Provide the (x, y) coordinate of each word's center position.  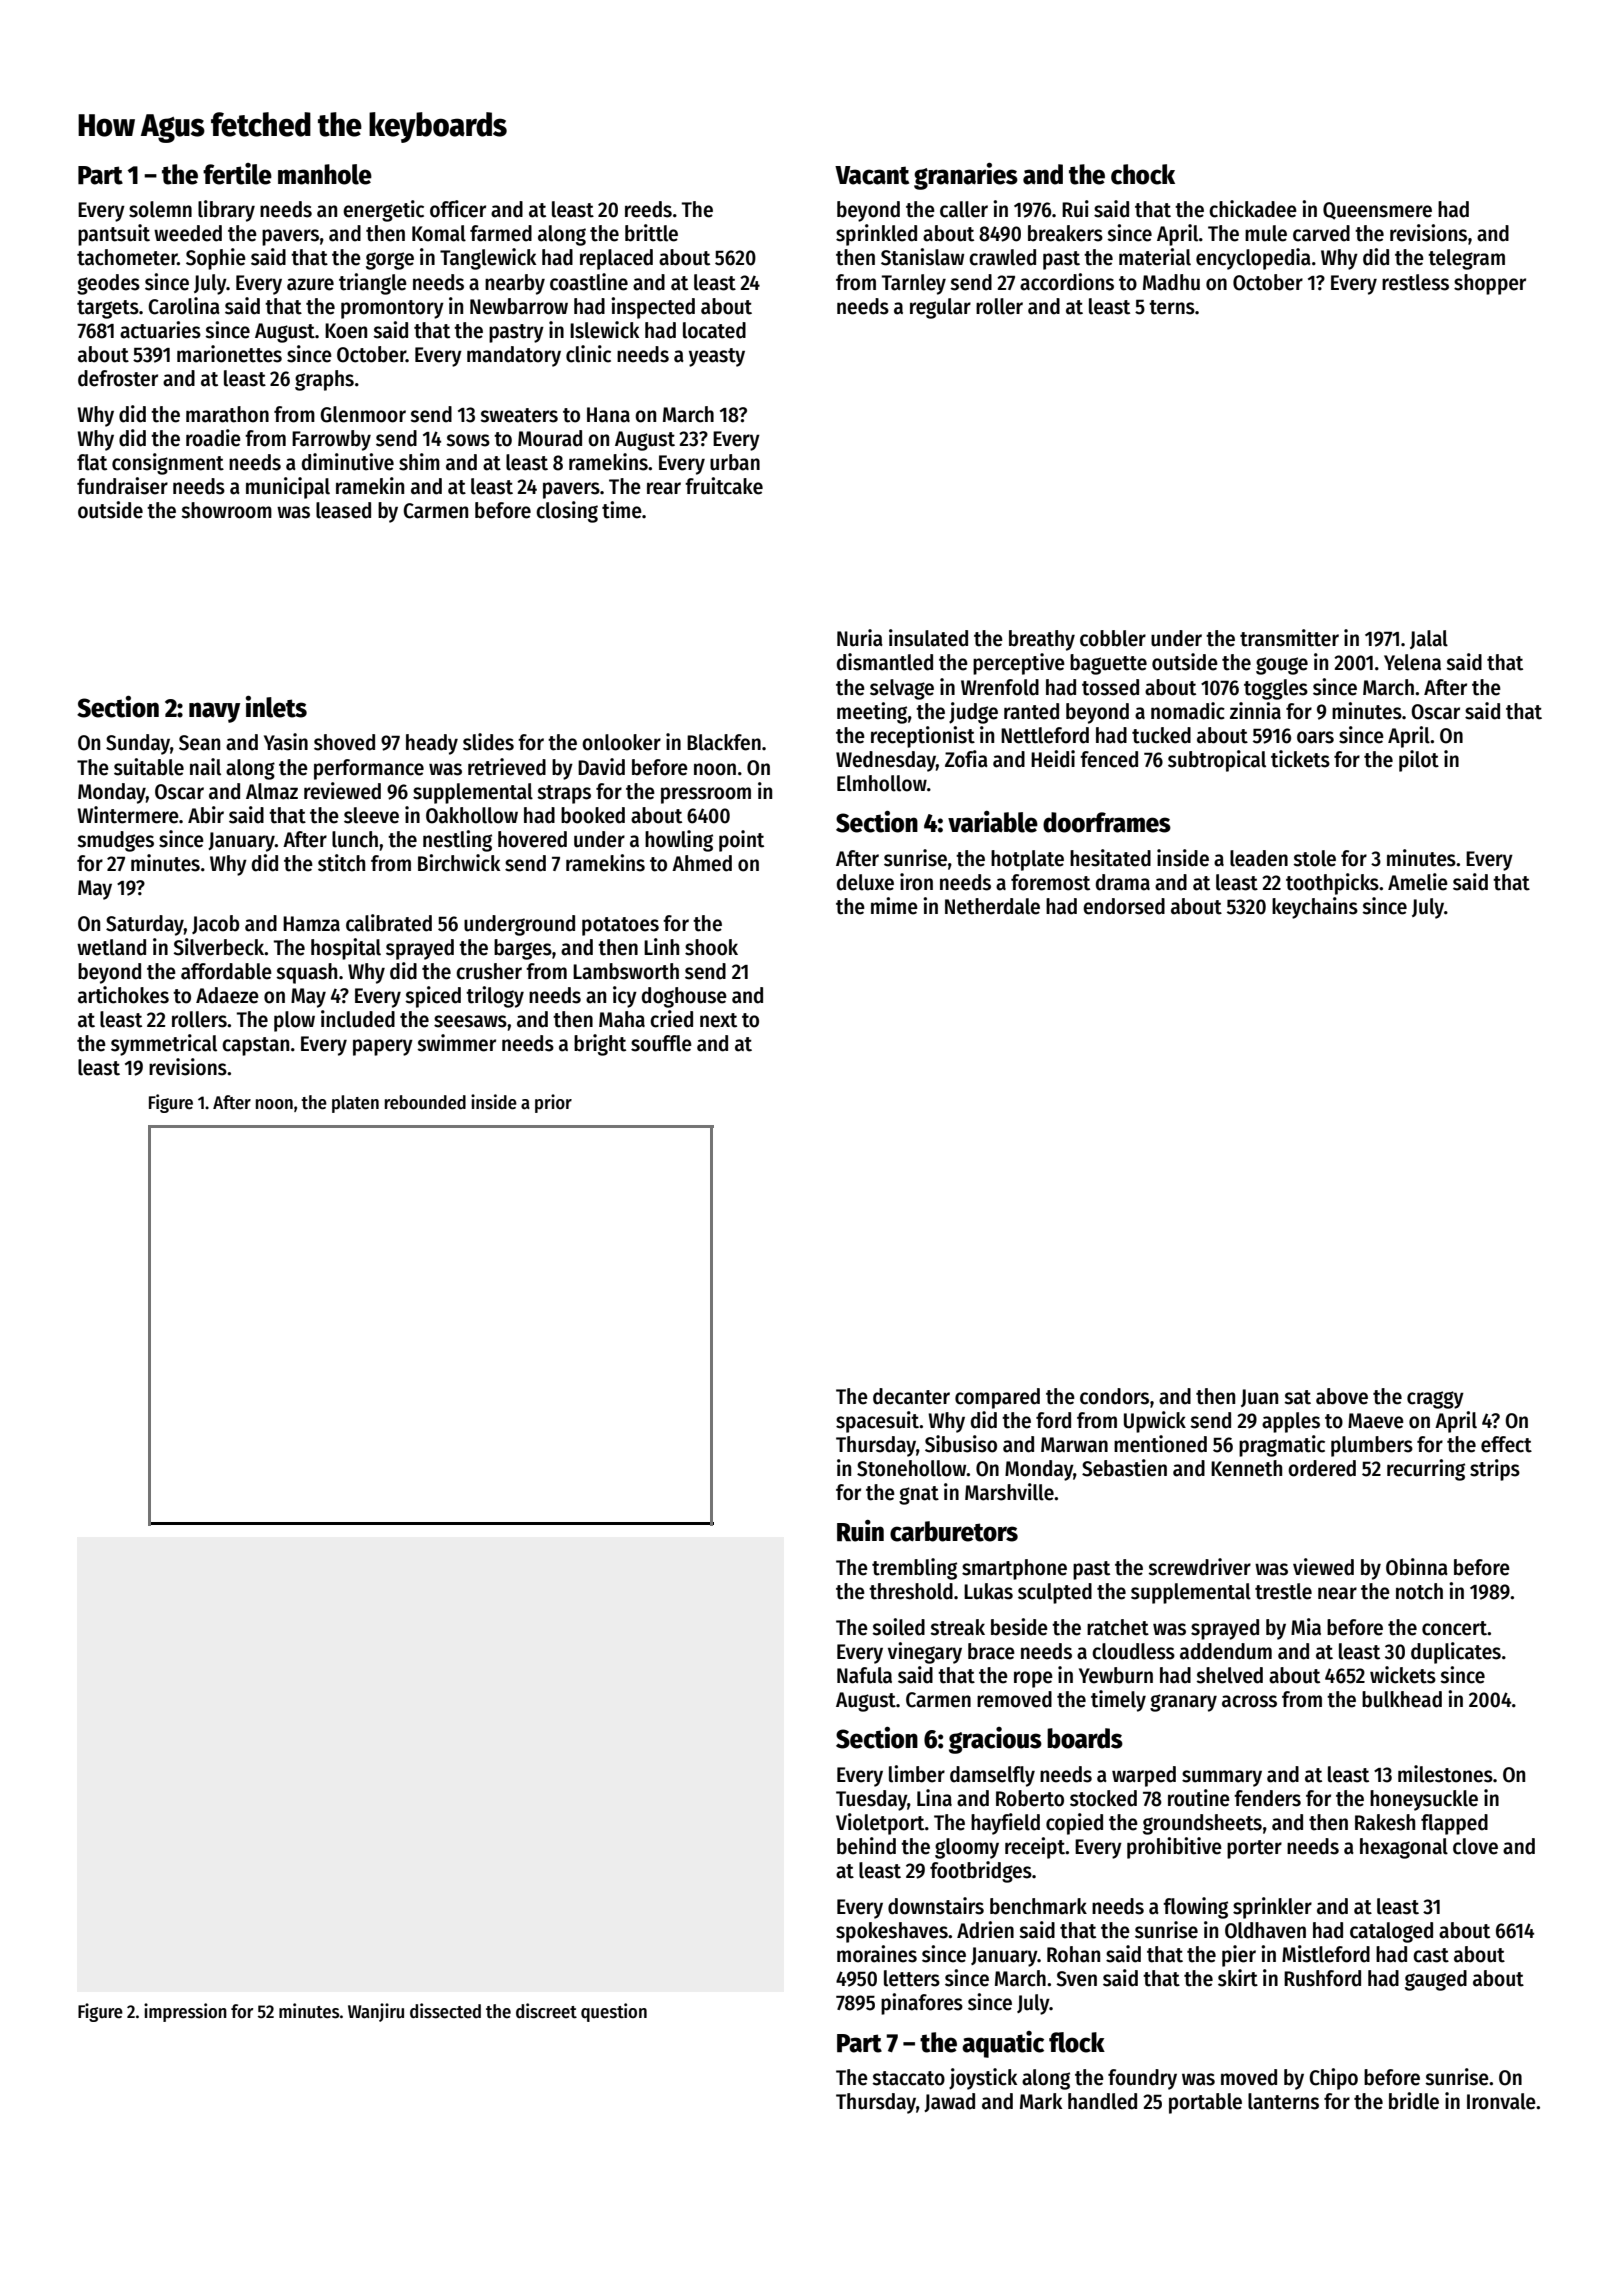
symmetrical (164, 1045)
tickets (1300, 759)
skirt (1238, 1978)
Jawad (949, 2102)
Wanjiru (376, 2012)
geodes (108, 284)
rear (664, 488)
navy (214, 712)
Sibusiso (961, 1444)
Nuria (860, 638)
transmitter (1289, 638)
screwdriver (1199, 1567)
